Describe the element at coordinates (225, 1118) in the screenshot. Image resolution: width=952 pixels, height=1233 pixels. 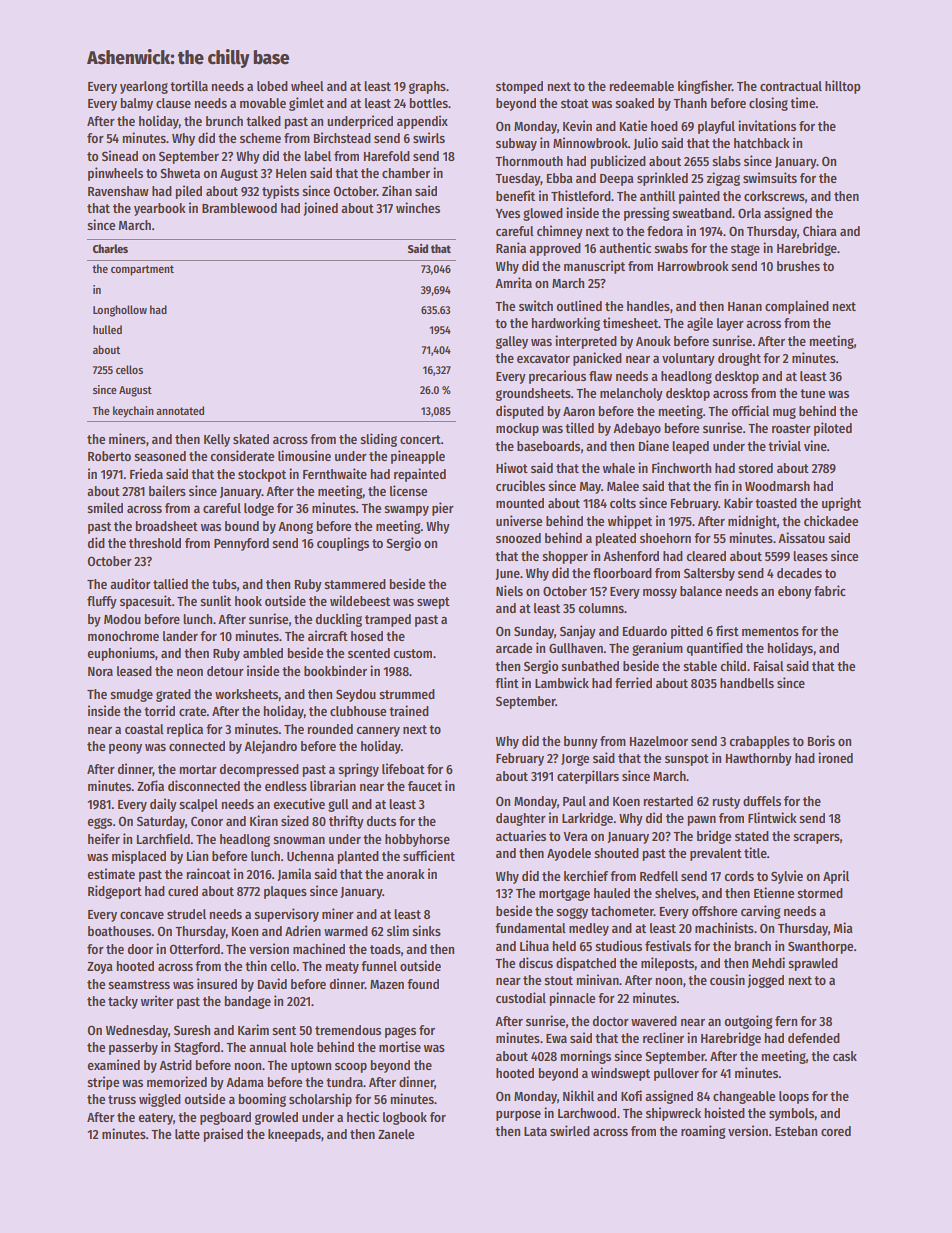
I see `pegboard` at that location.
